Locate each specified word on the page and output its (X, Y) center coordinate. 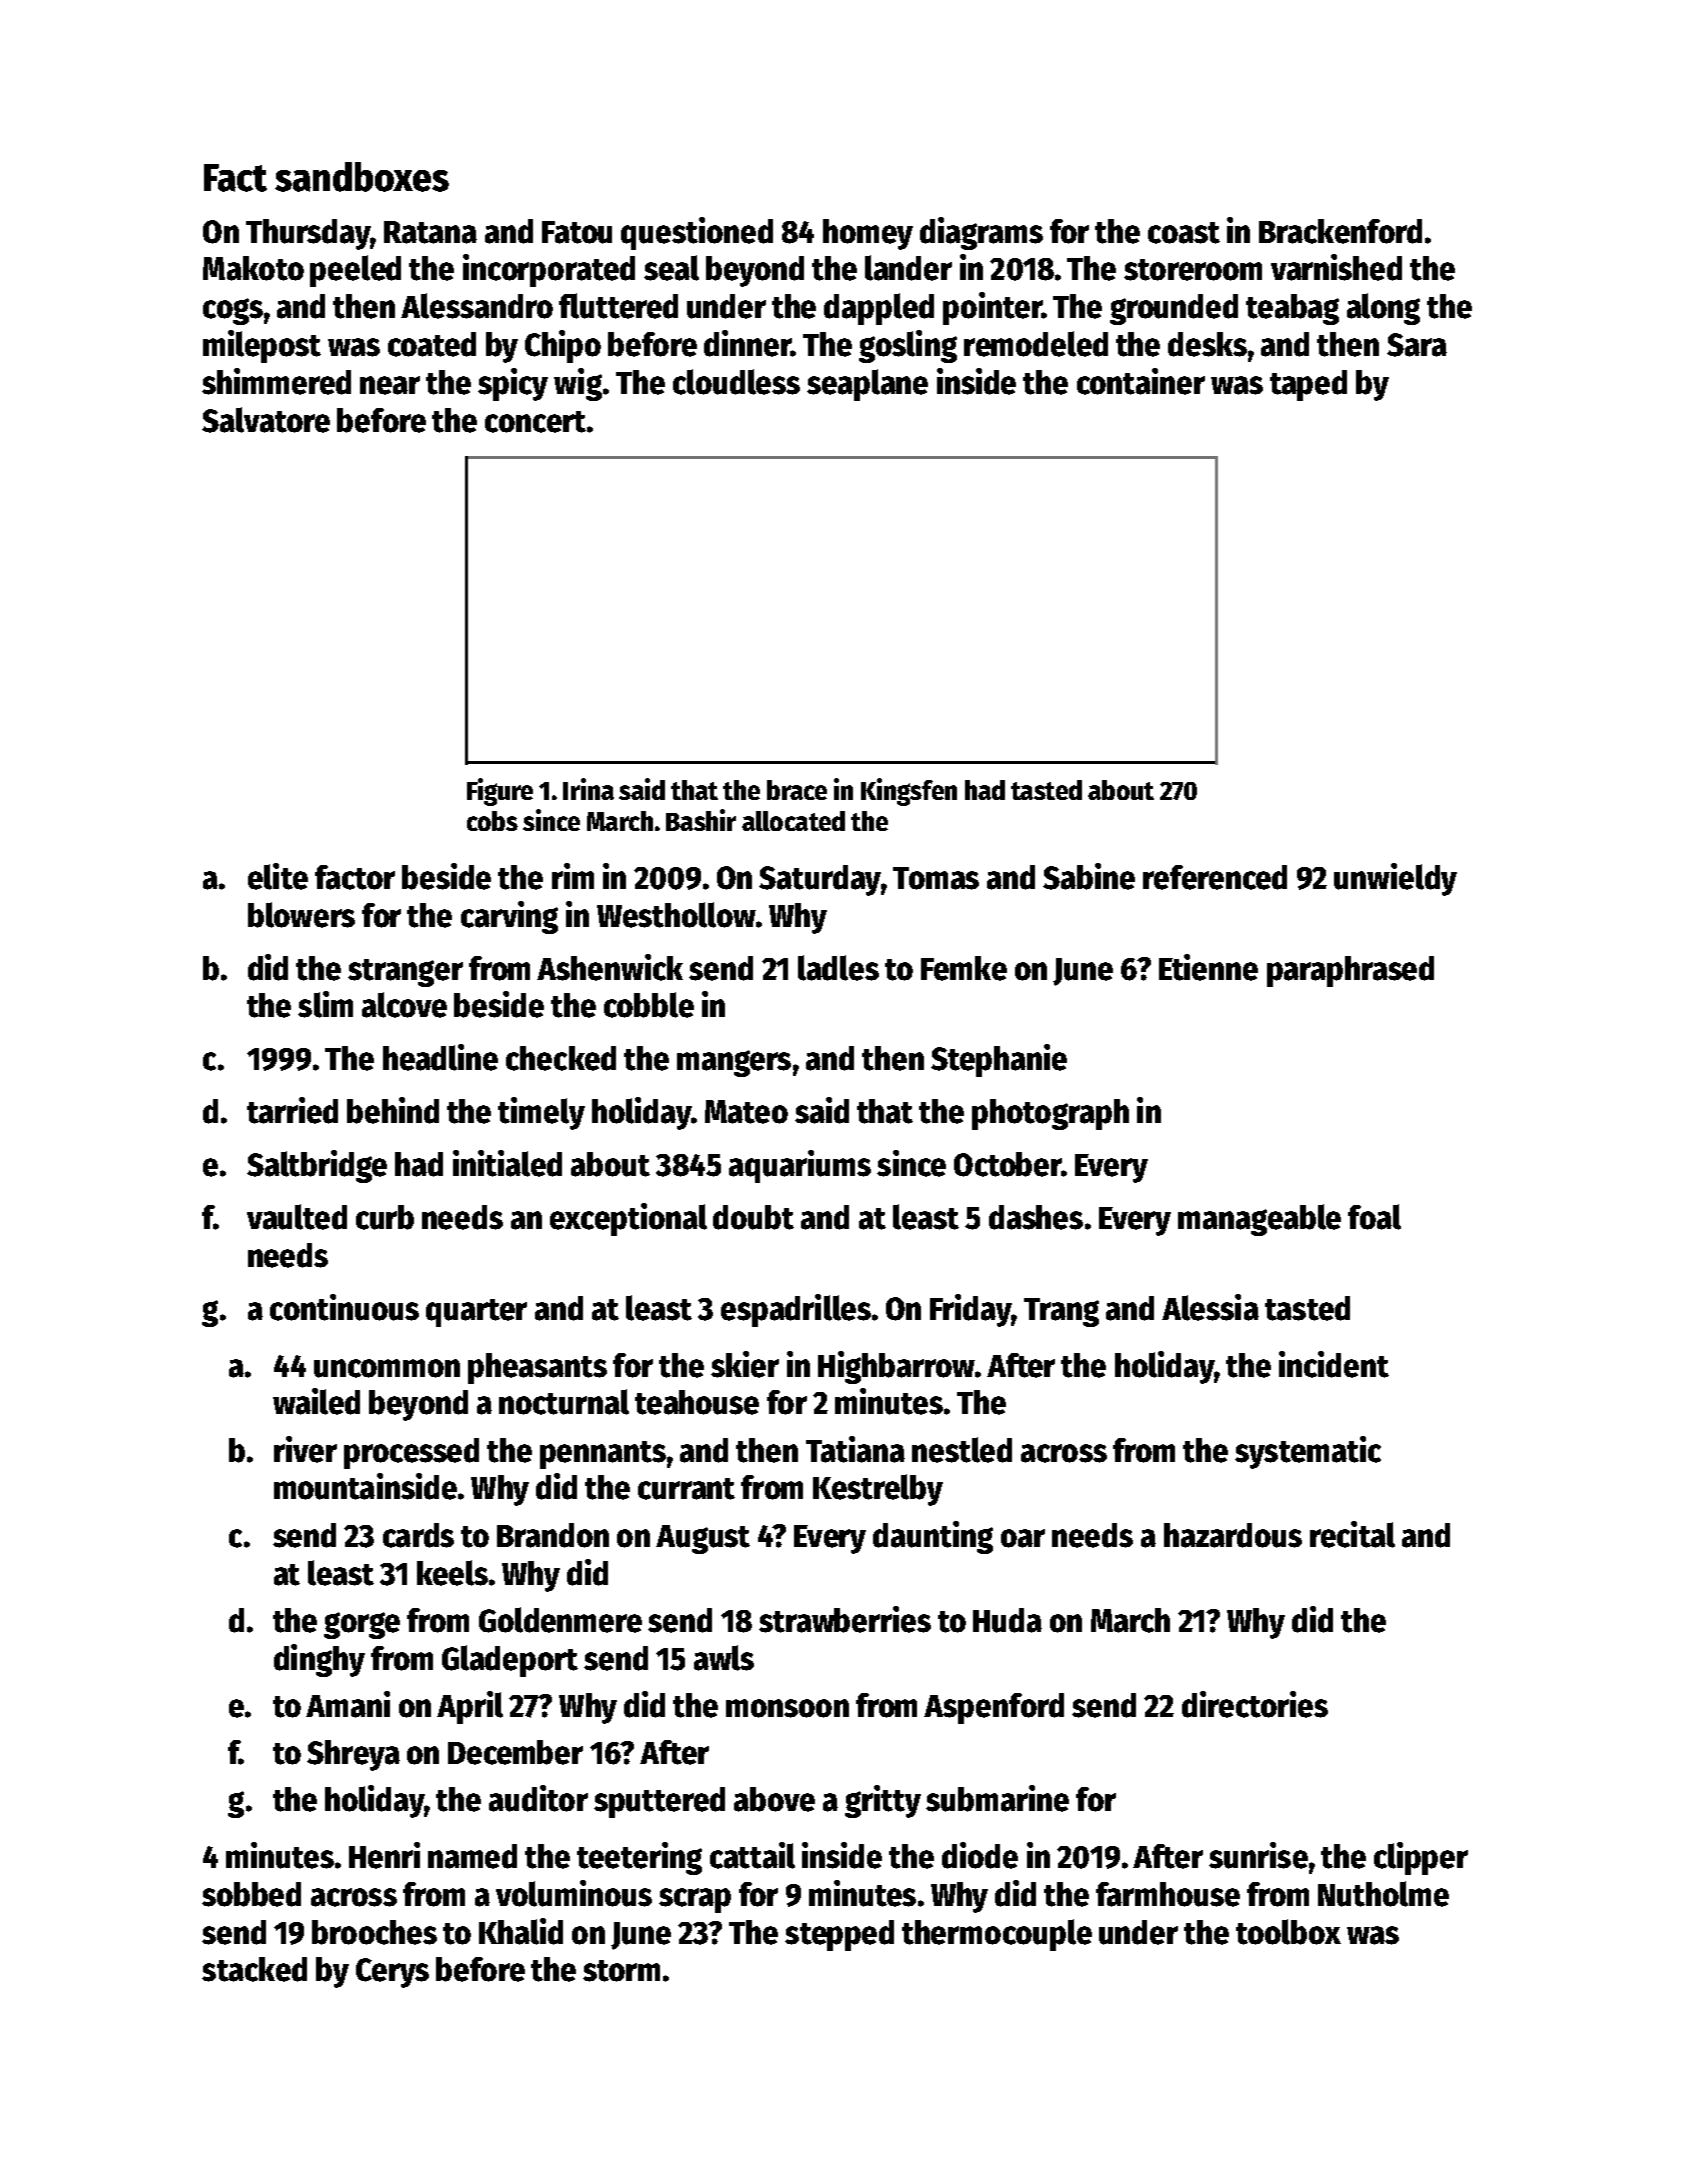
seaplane (867, 385)
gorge (362, 1625)
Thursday (308, 234)
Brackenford (1340, 231)
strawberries (845, 1619)
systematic (1308, 1452)
